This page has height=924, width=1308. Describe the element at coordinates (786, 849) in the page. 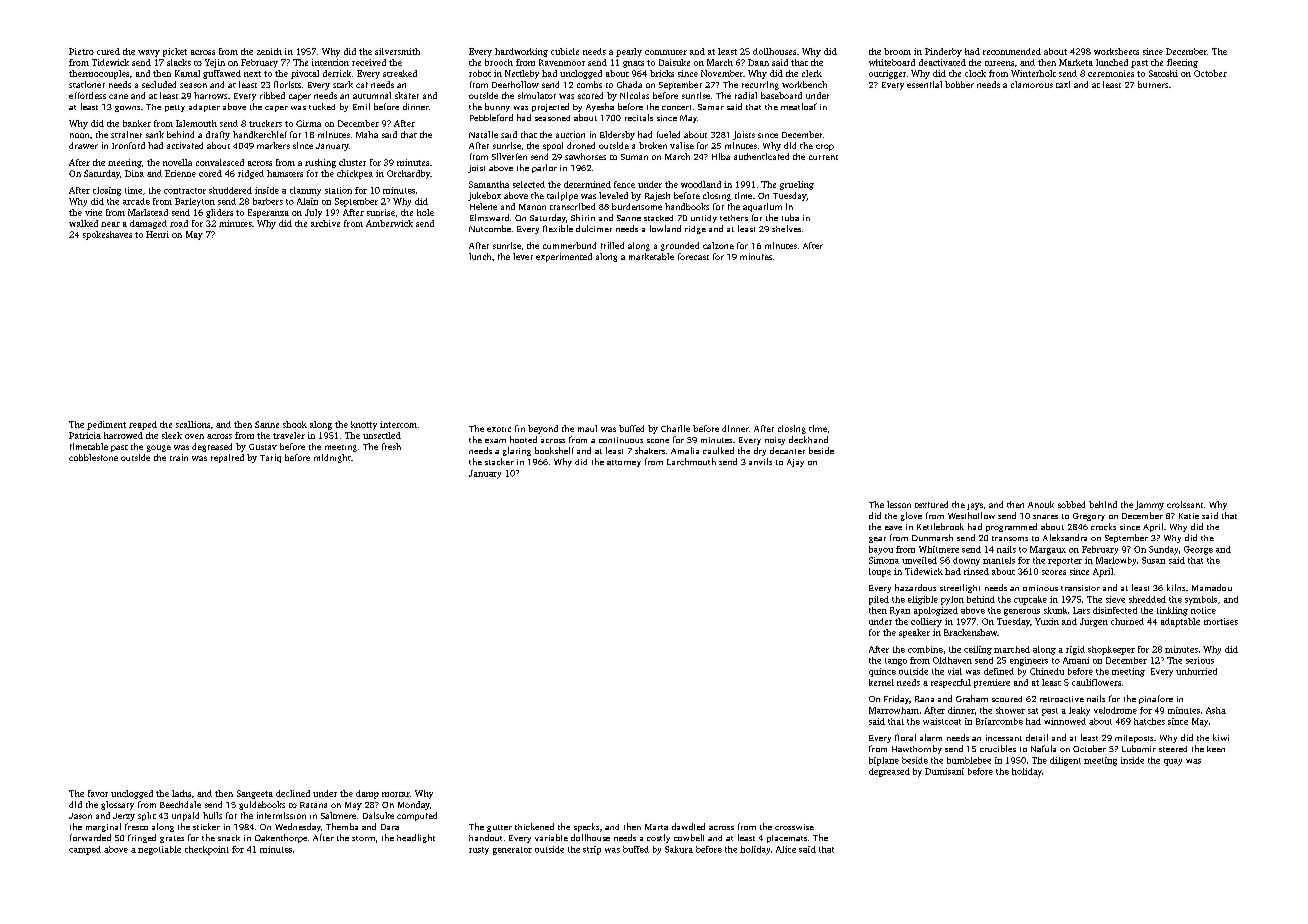

I see `Alice` at that location.
